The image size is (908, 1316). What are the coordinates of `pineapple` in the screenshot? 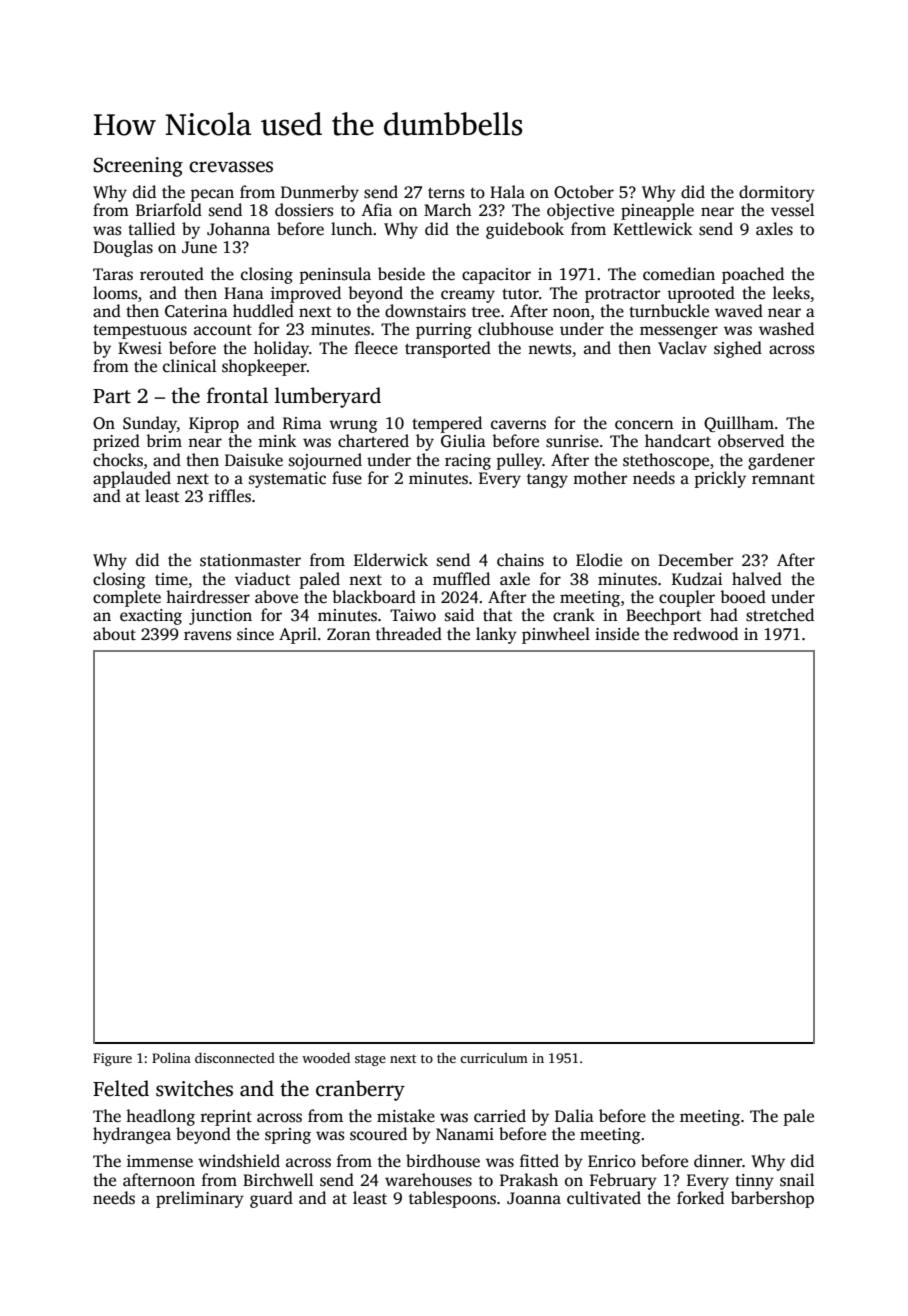 It's located at (657, 211).
